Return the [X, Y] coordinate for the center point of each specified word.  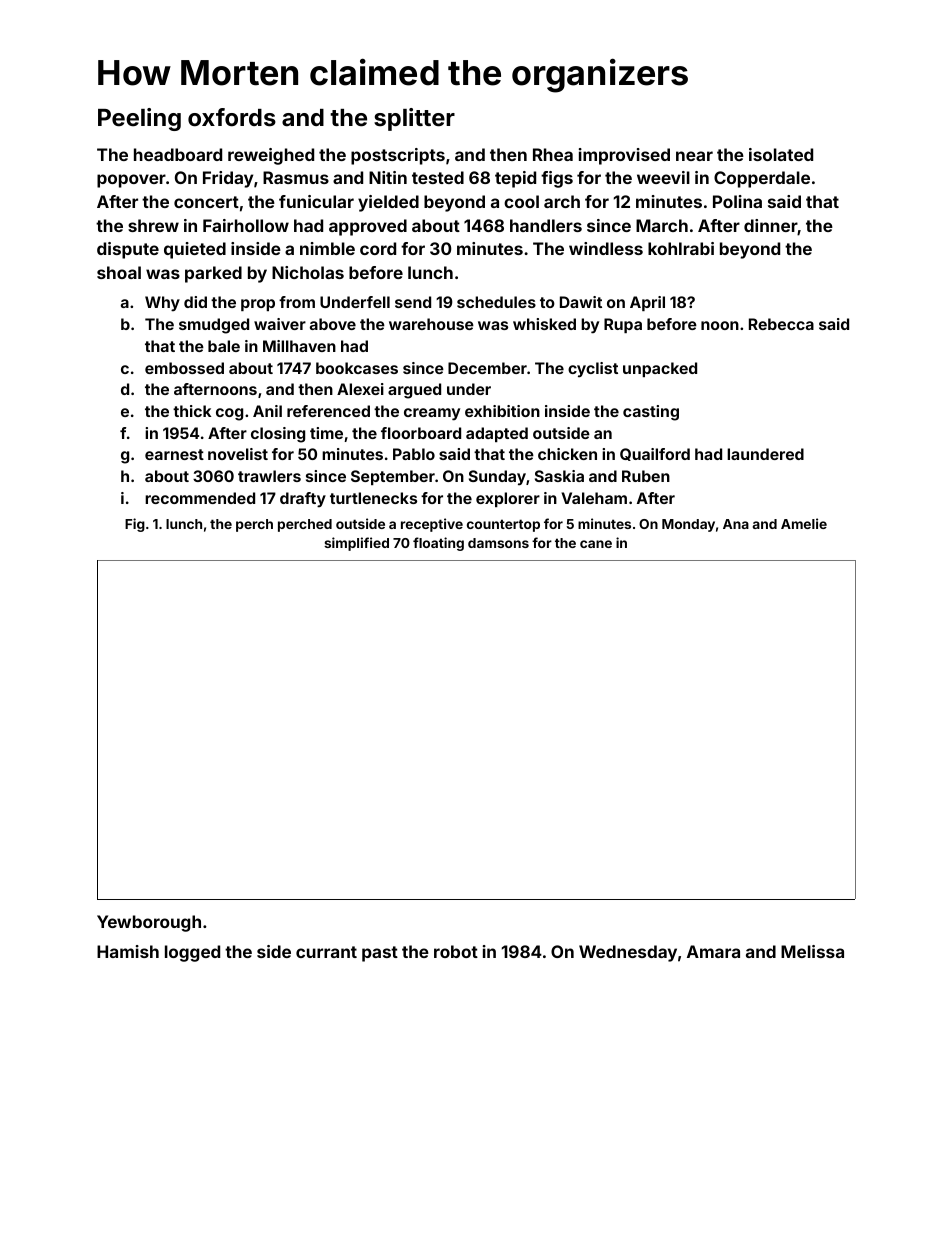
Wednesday [628, 953]
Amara [713, 951]
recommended [200, 498]
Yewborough [149, 923]
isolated [781, 154]
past [380, 954]
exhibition [502, 411]
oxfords [232, 117]
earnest [174, 454]
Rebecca [781, 324]
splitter [414, 119]
